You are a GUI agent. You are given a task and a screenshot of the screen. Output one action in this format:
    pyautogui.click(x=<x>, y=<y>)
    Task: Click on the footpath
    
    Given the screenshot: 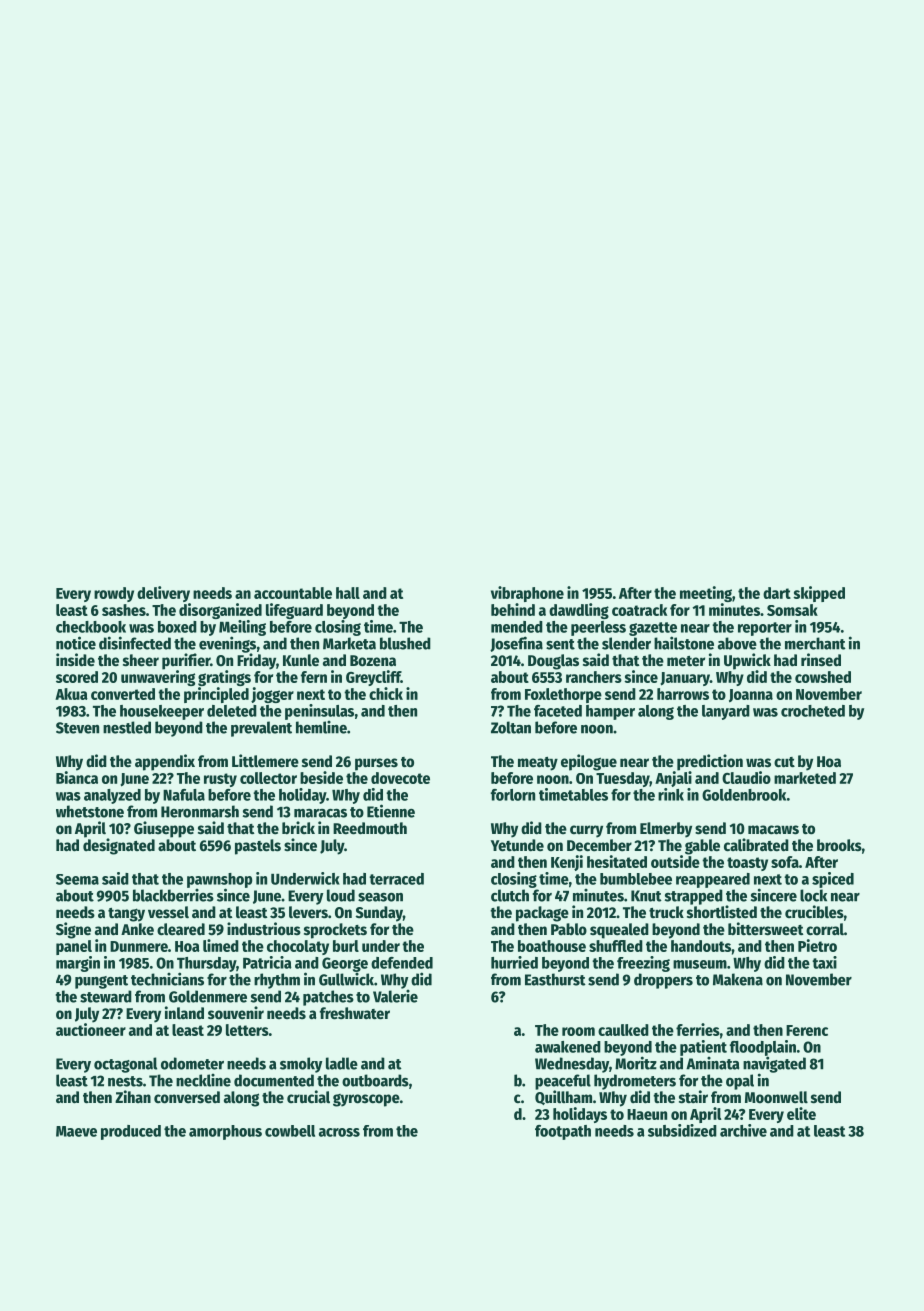 What is the action you would take?
    pyautogui.click(x=563, y=1132)
